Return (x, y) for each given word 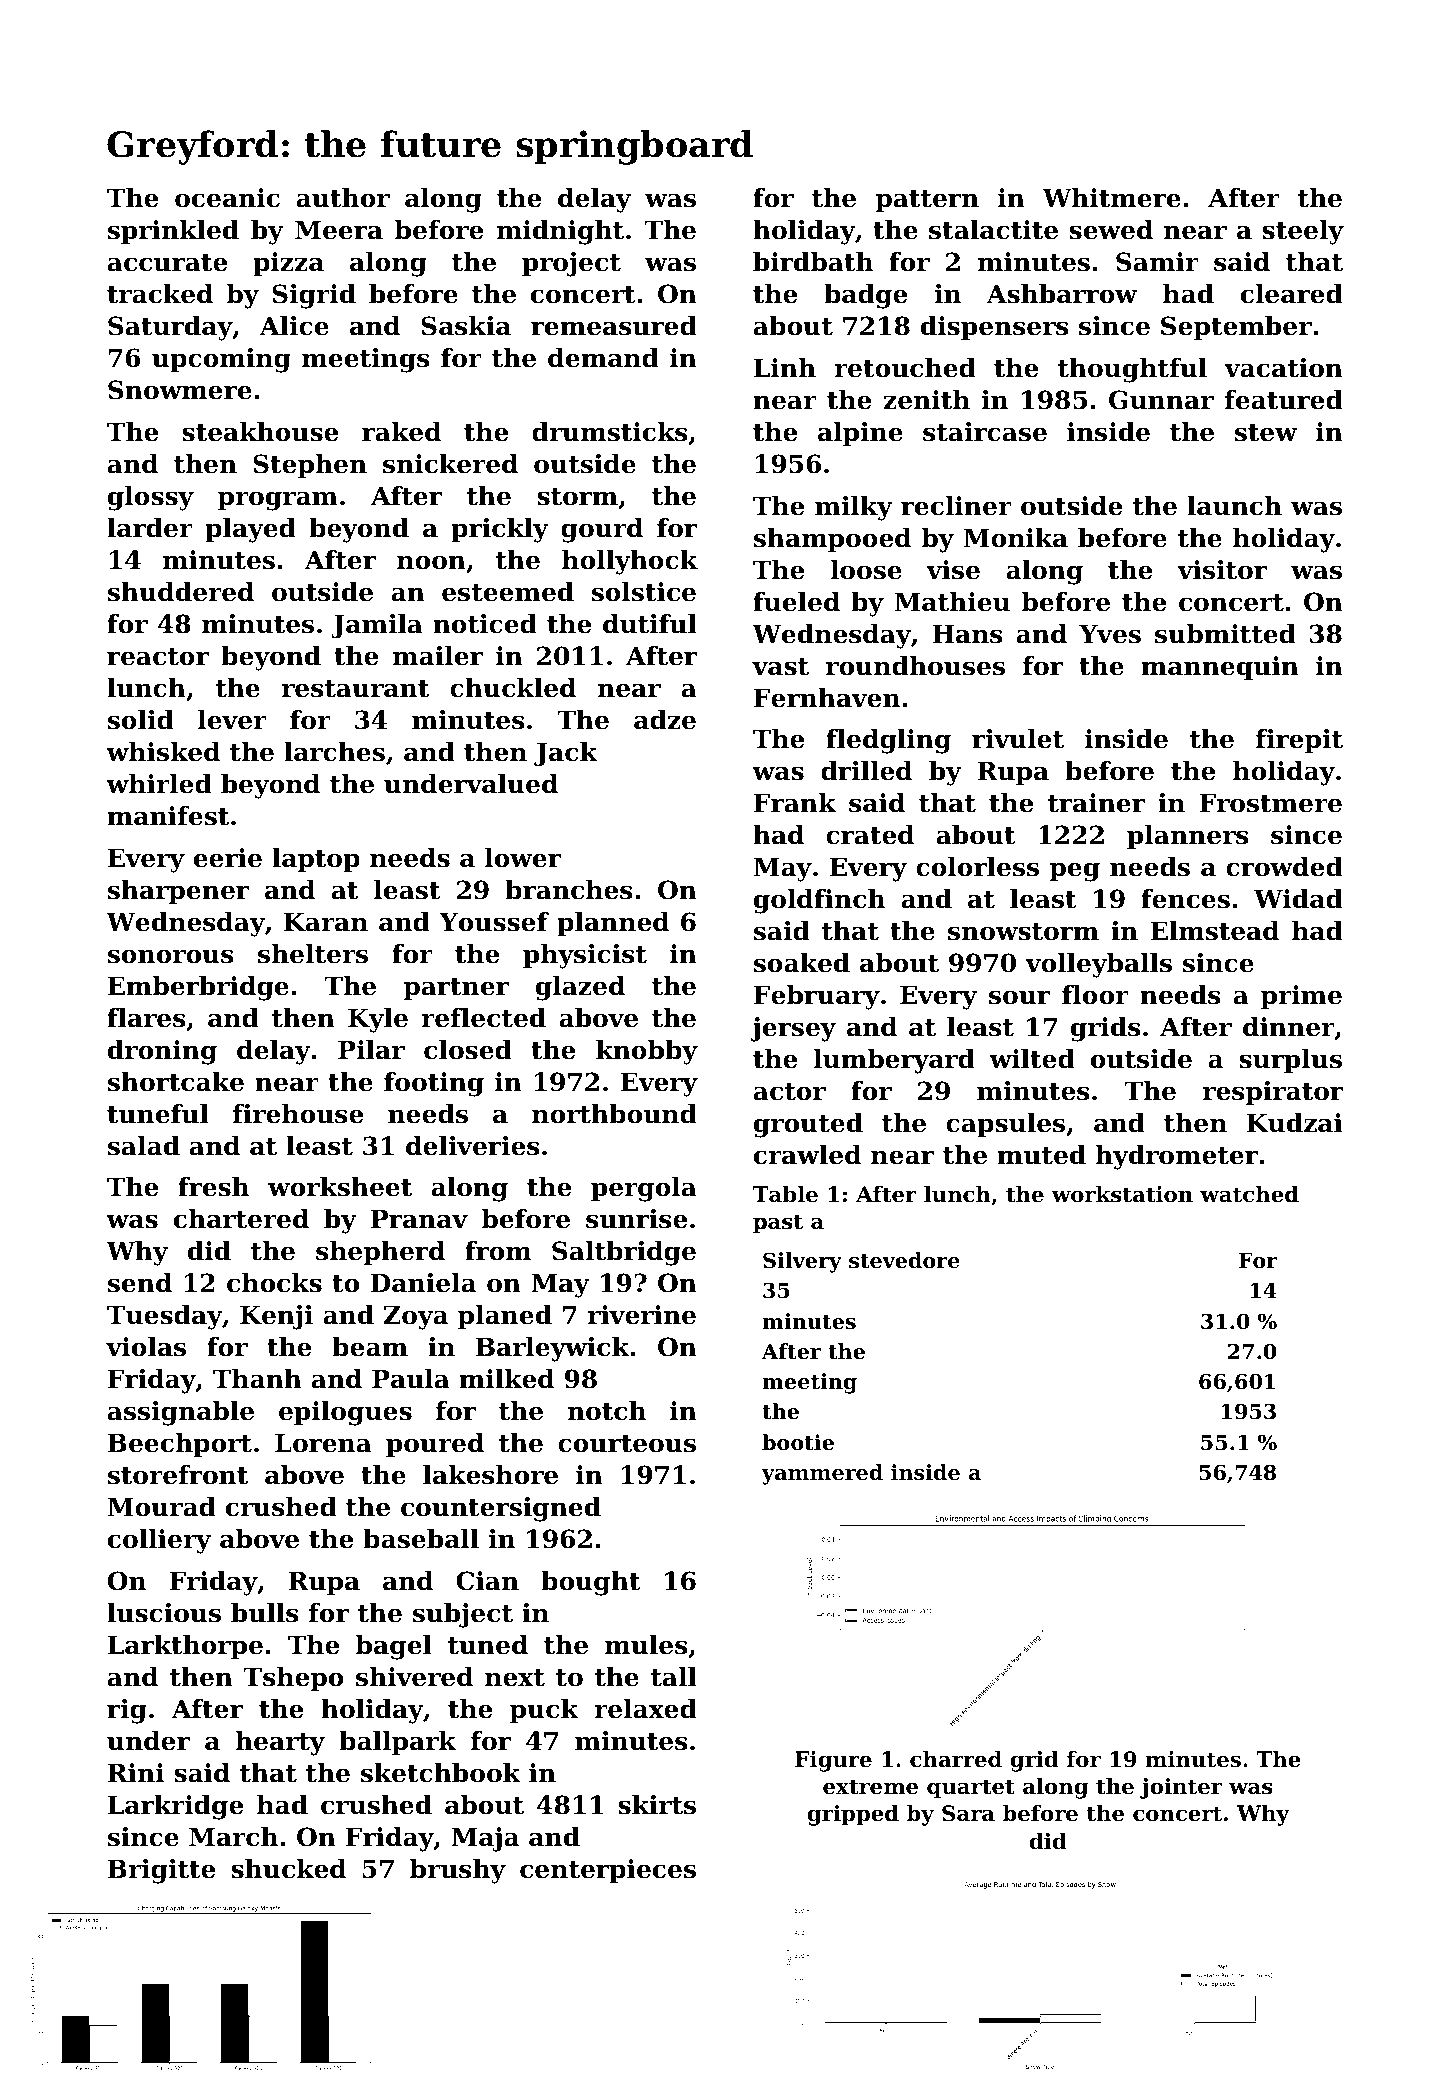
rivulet (1018, 739)
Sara (968, 1813)
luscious (164, 1613)
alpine (860, 434)
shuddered (181, 592)
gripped (853, 1815)
